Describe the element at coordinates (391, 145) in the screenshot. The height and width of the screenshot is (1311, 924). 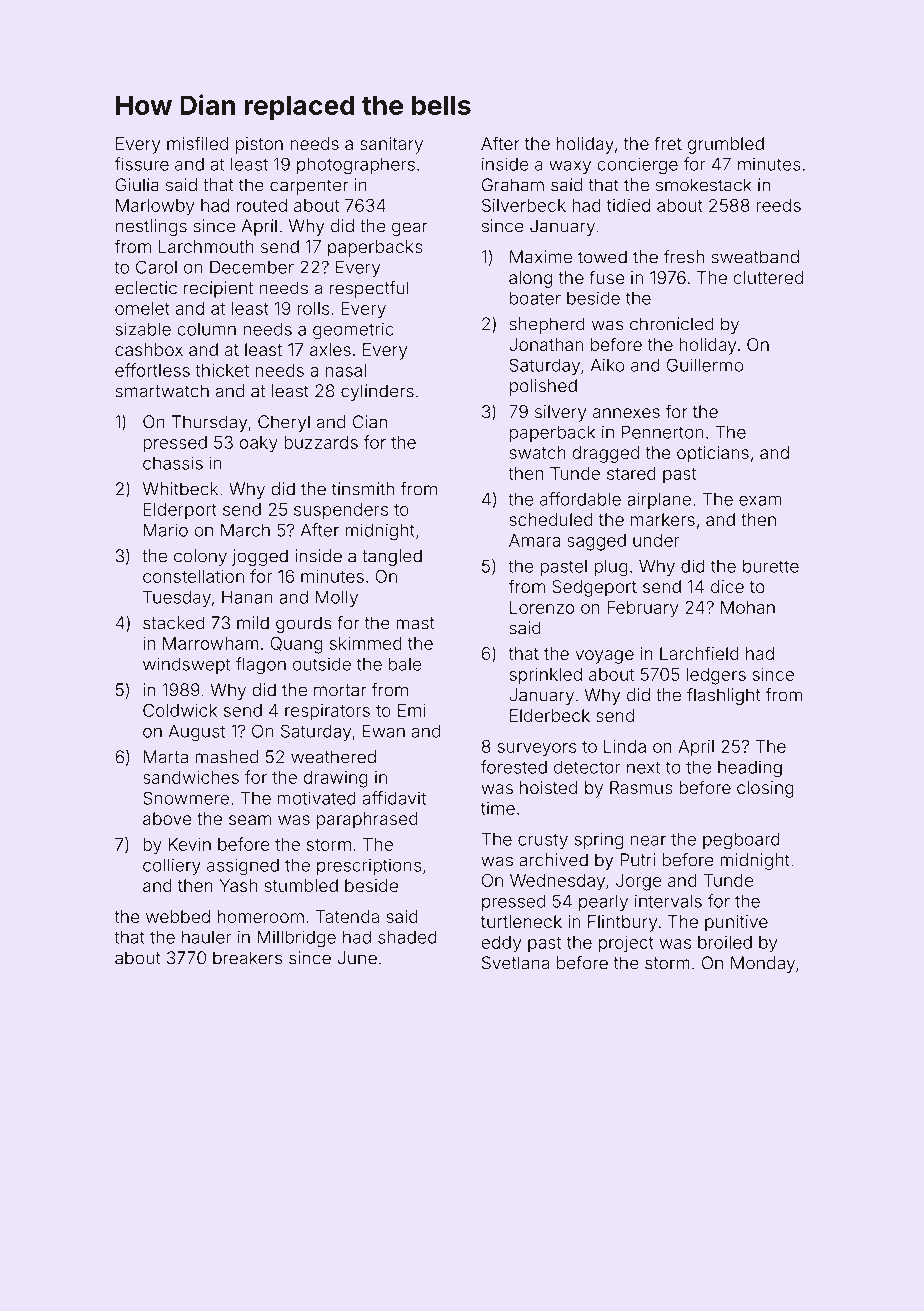
I see `sanitary` at that location.
